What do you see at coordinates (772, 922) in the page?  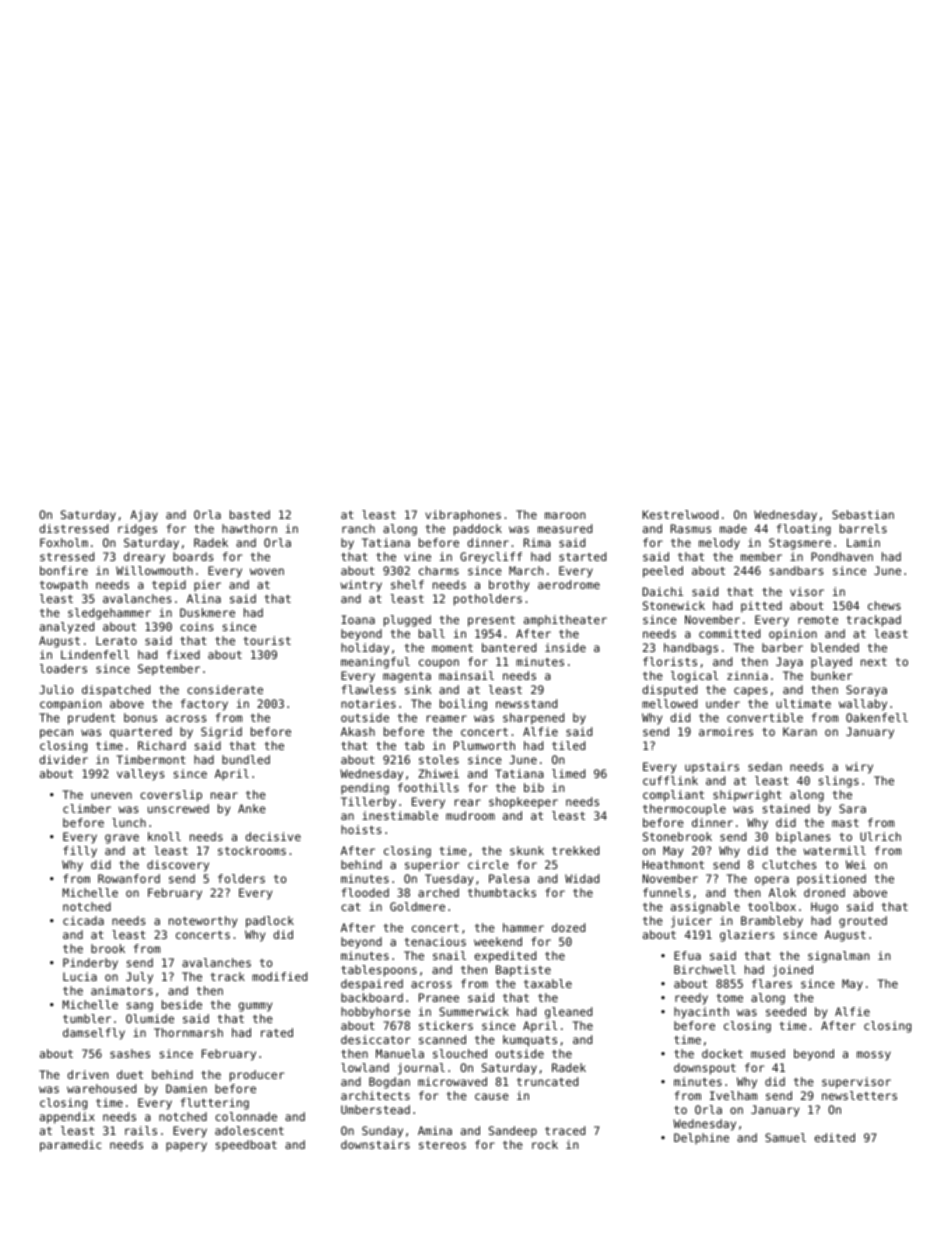 I see `Brambleby` at bounding box center [772, 922].
